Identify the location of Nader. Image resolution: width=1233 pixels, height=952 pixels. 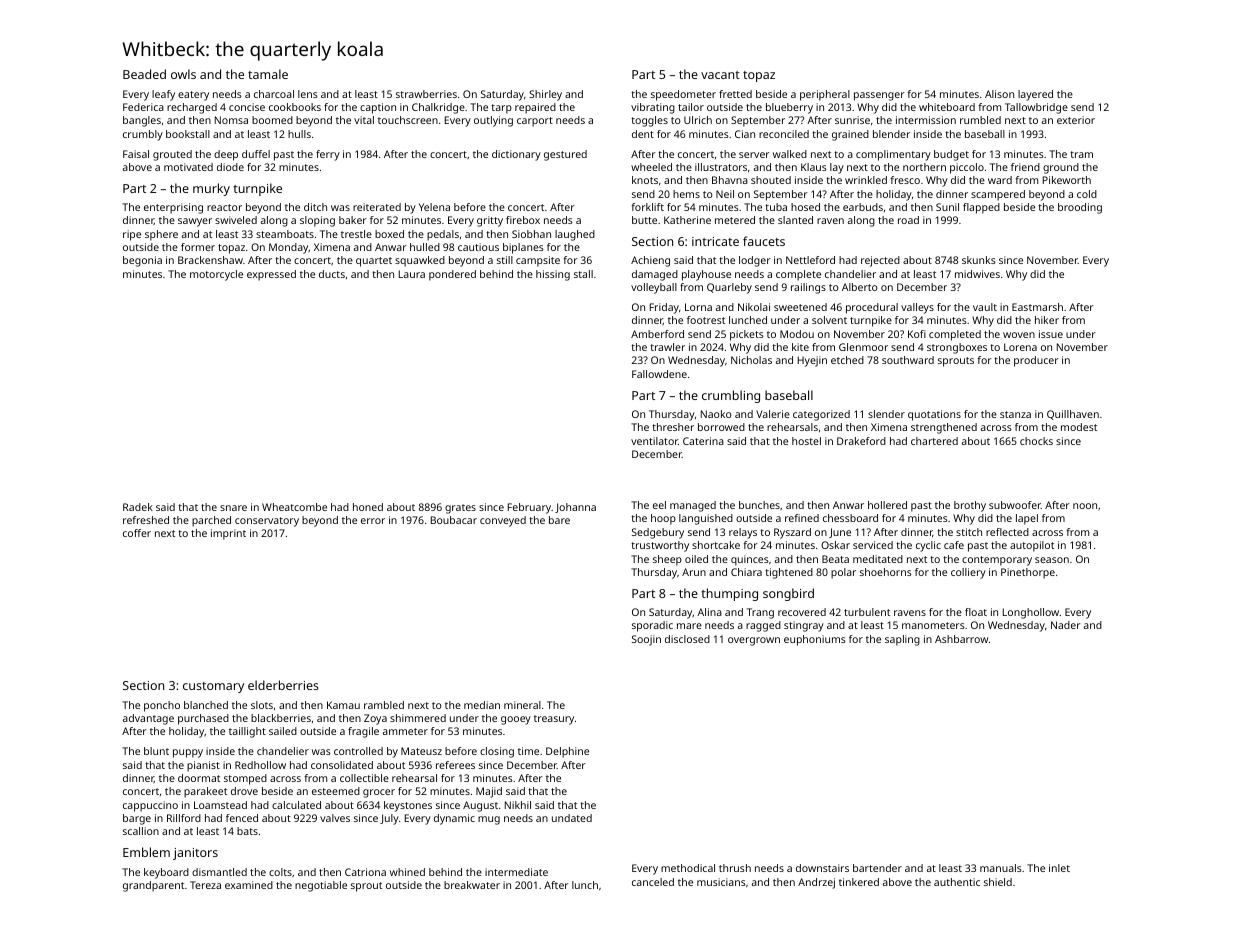
(1066, 625).
